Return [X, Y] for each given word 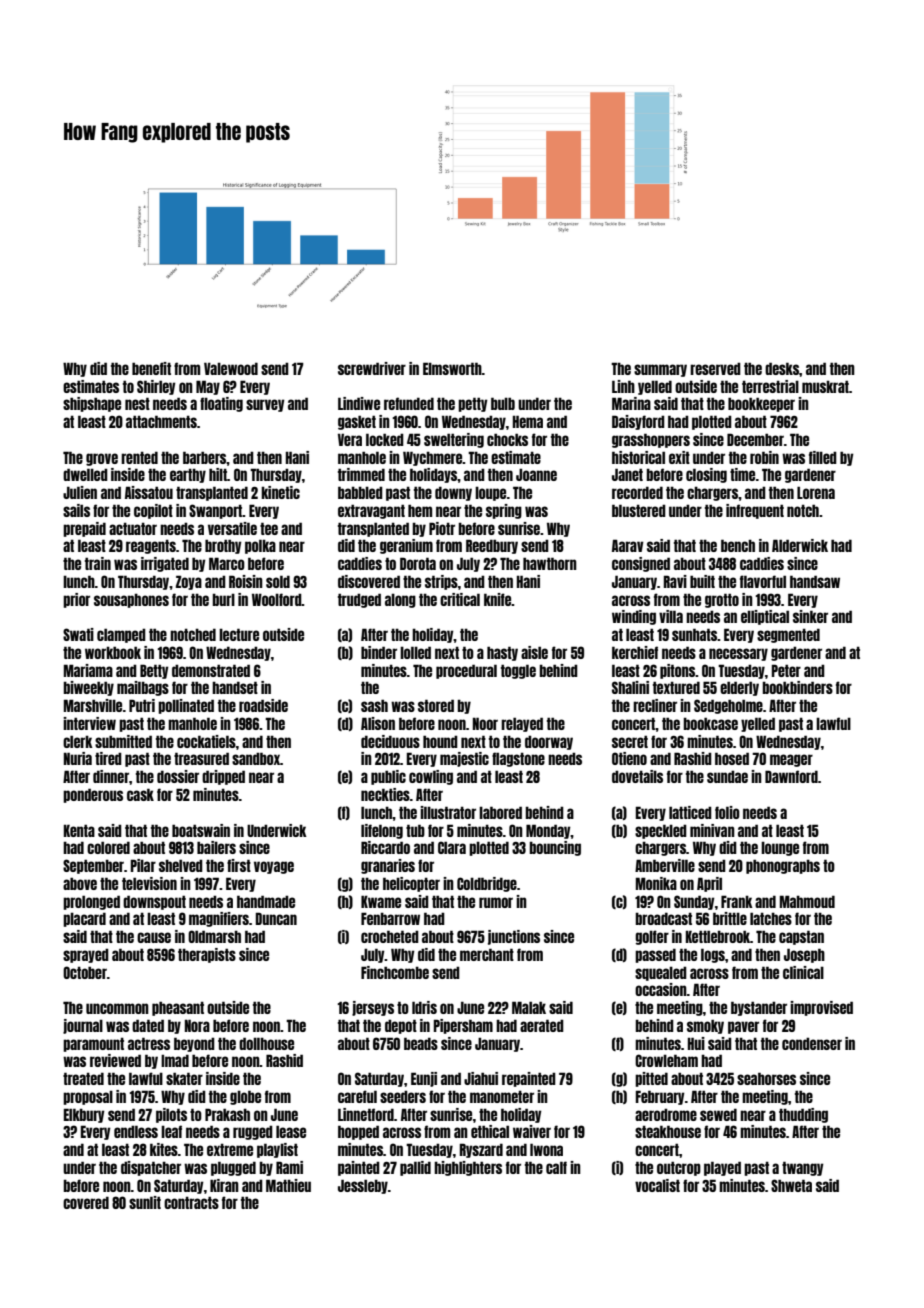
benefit [151, 368]
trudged [359, 600]
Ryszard [481, 1150]
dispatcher [151, 1168]
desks [782, 368]
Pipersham [463, 1026]
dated [148, 1025]
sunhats [694, 634]
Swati [78, 634]
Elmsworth [452, 368]
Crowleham [666, 1060]
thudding [803, 1115]
